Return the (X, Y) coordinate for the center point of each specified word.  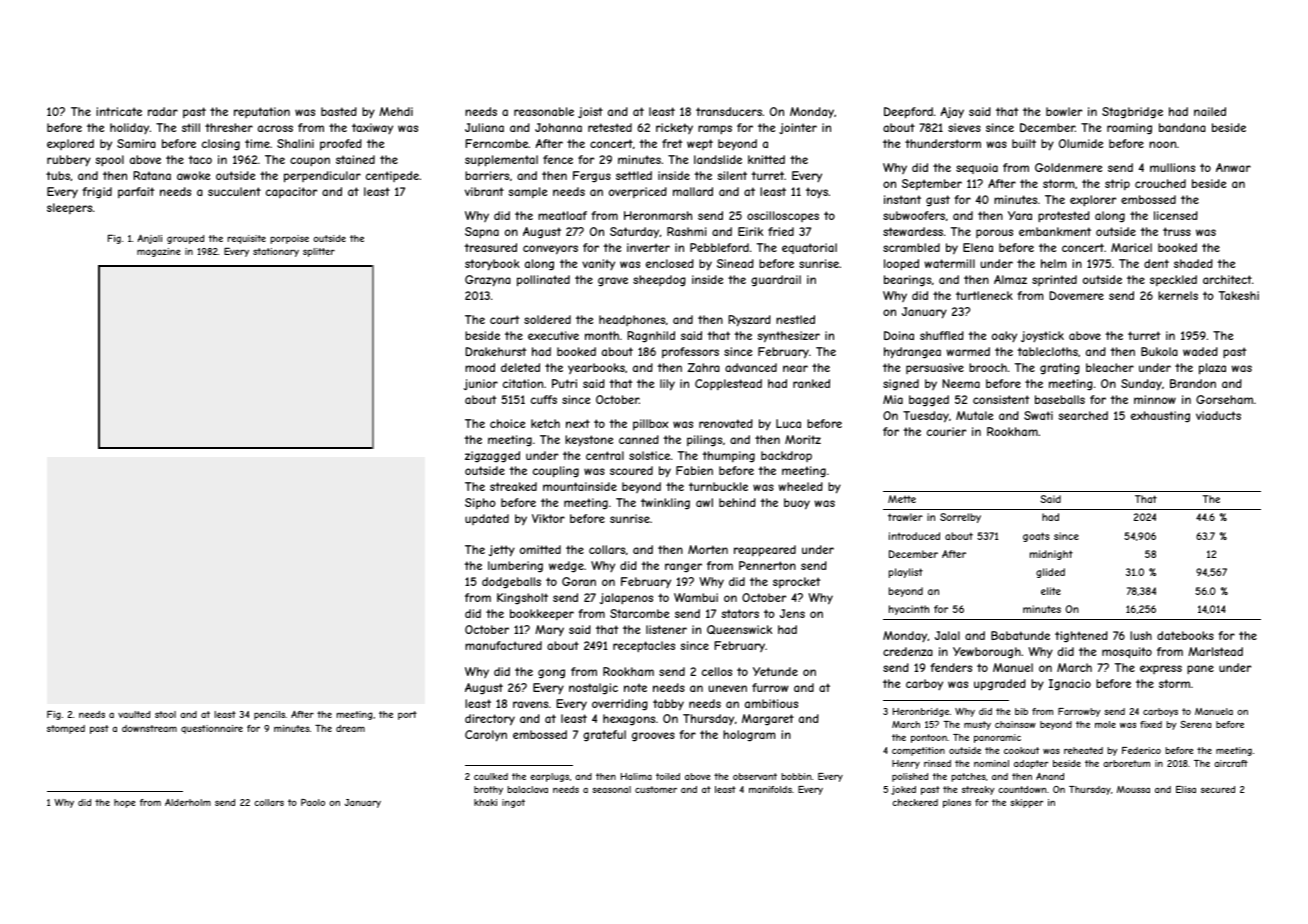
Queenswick (739, 630)
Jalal (947, 635)
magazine (159, 252)
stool (165, 714)
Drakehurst (495, 351)
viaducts (1218, 415)
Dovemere (1076, 295)
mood (480, 367)
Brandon (1193, 383)
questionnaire (212, 729)
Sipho (480, 503)
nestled (795, 319)
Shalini (295, 143)
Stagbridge (1132, 112)
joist (590, 112)
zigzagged (492, 457)
